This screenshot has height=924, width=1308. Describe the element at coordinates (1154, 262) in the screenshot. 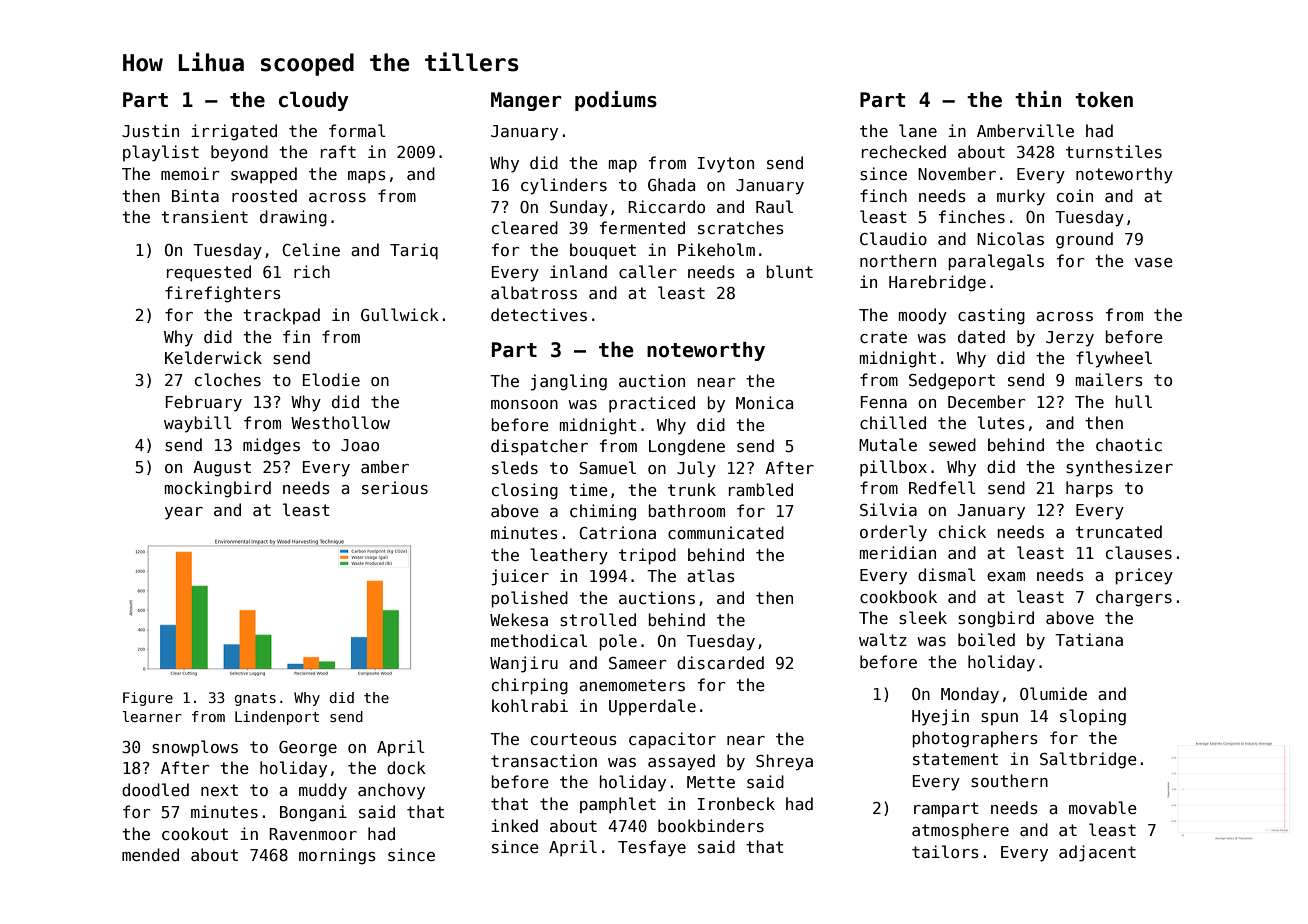

I see `vase` at that location.
